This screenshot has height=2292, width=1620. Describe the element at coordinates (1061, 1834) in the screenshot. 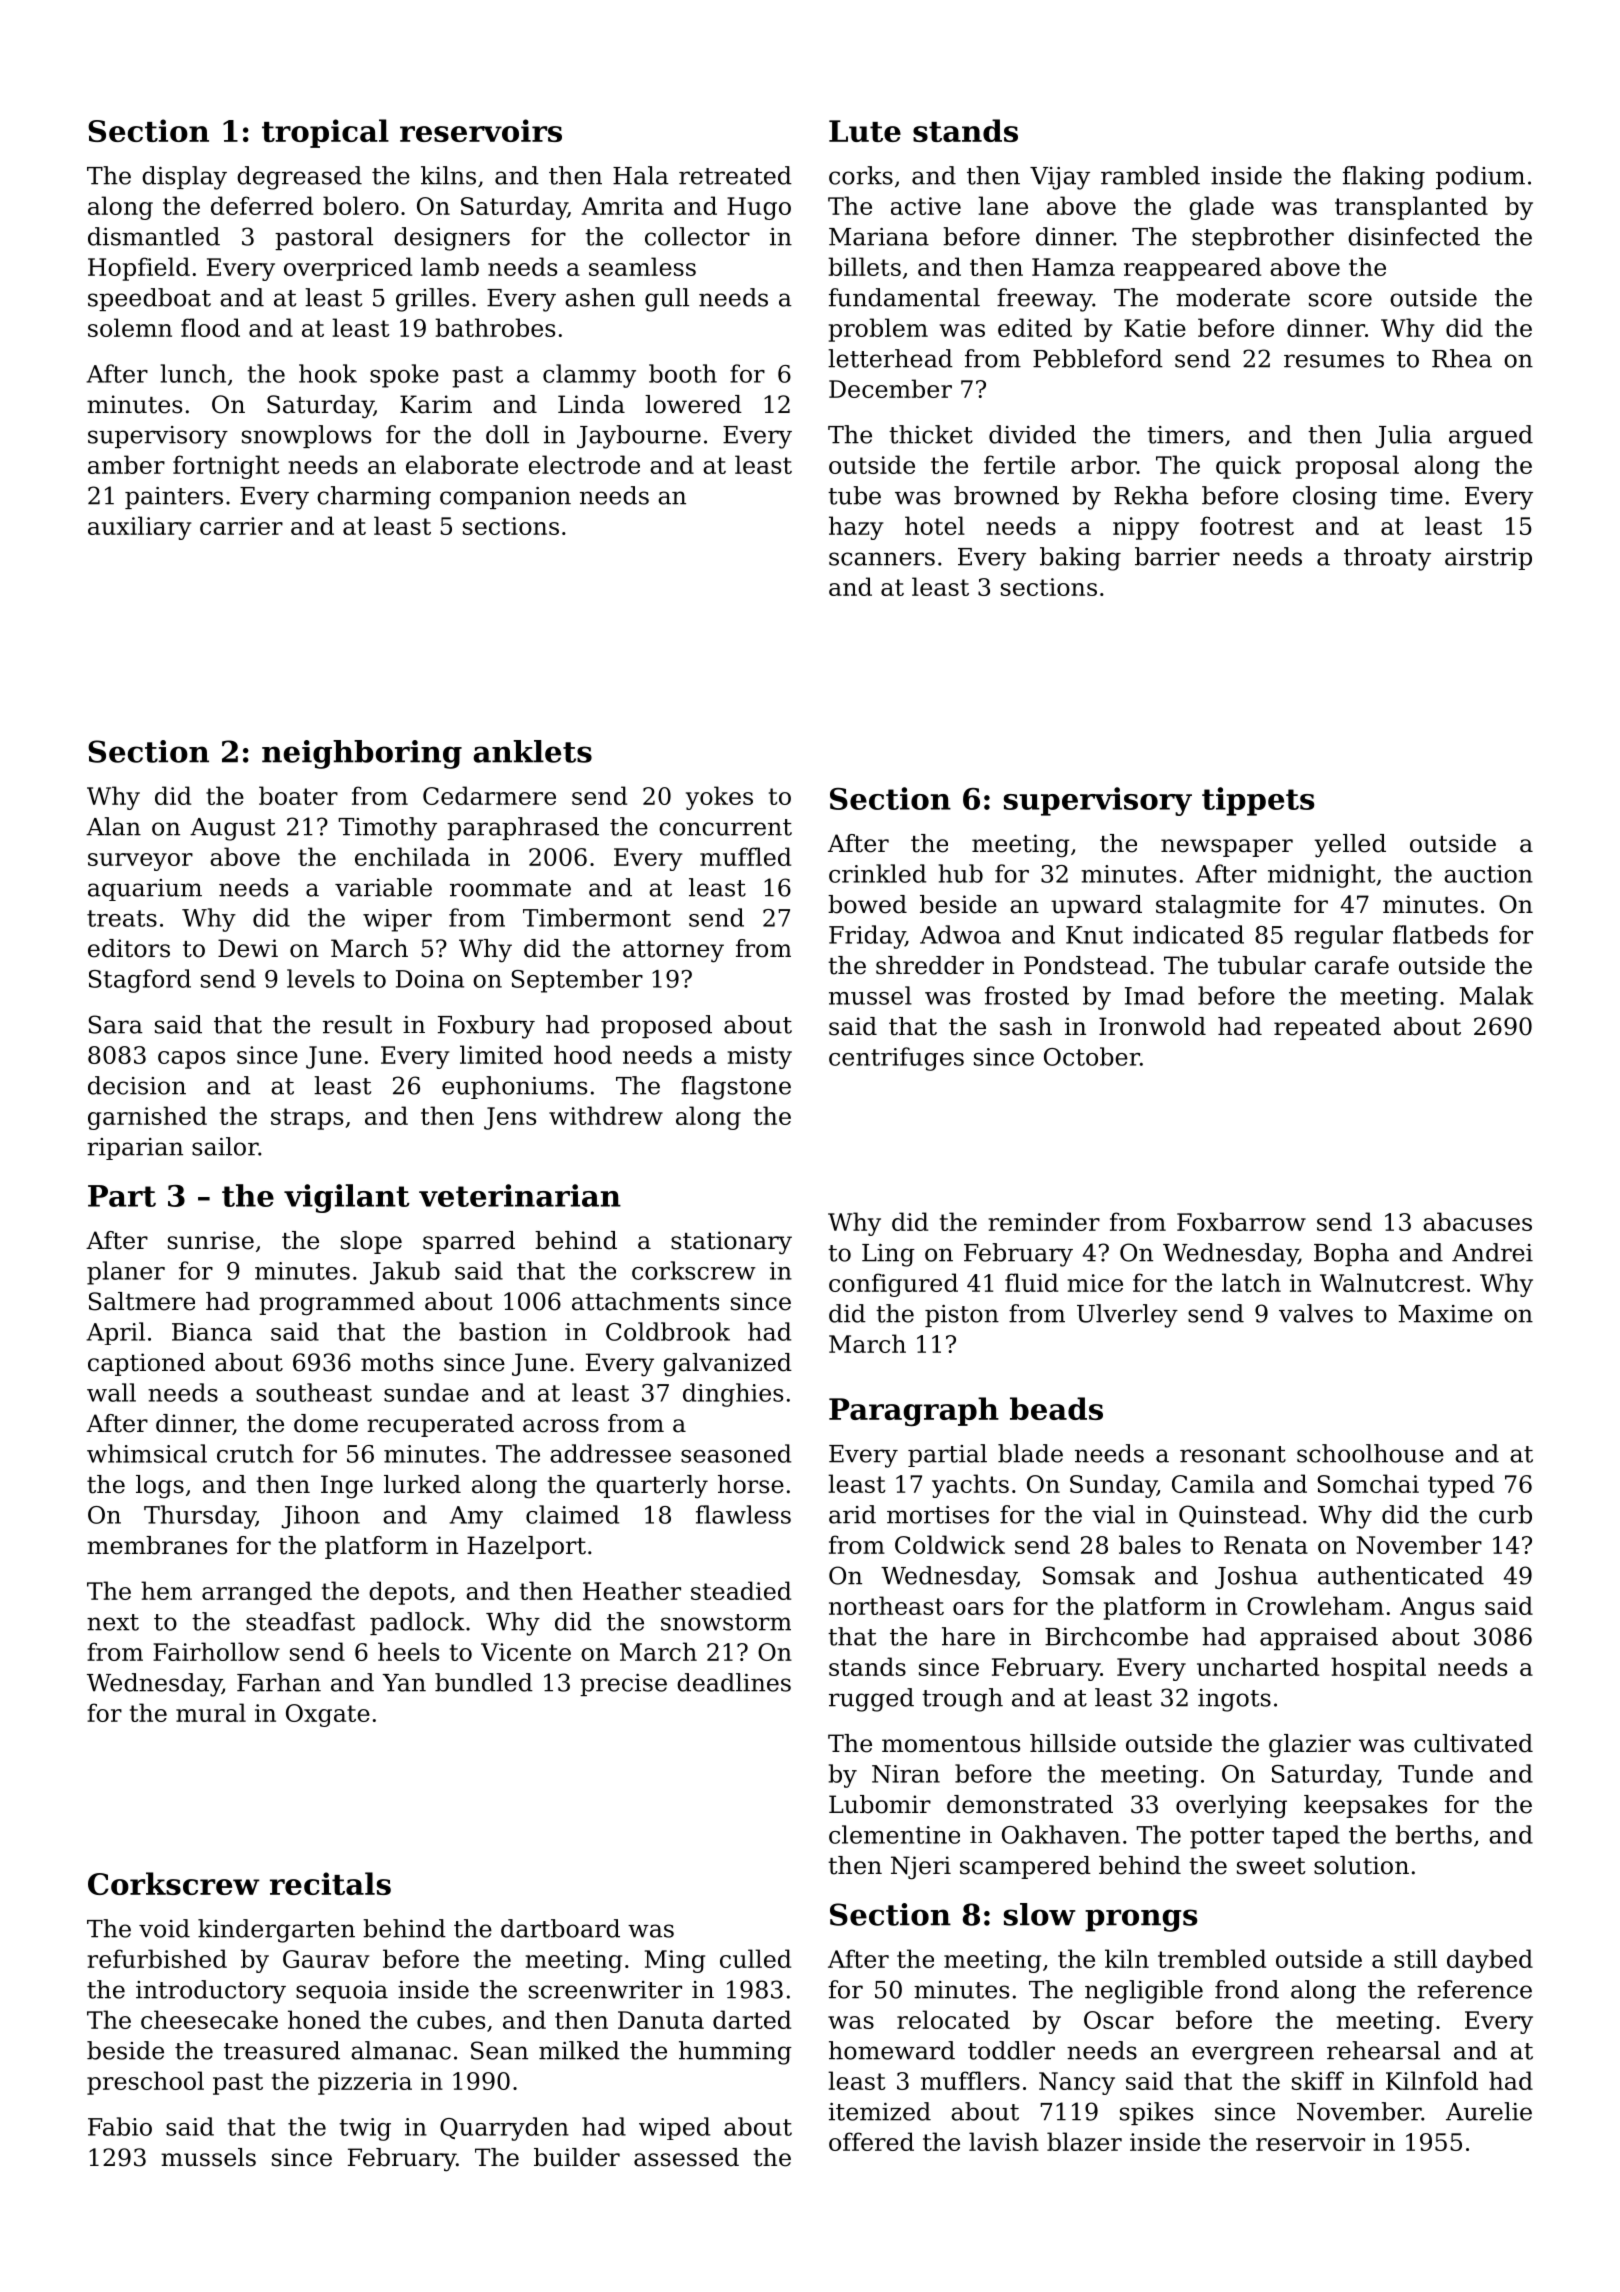

I see `Oakhaven` at that location.
